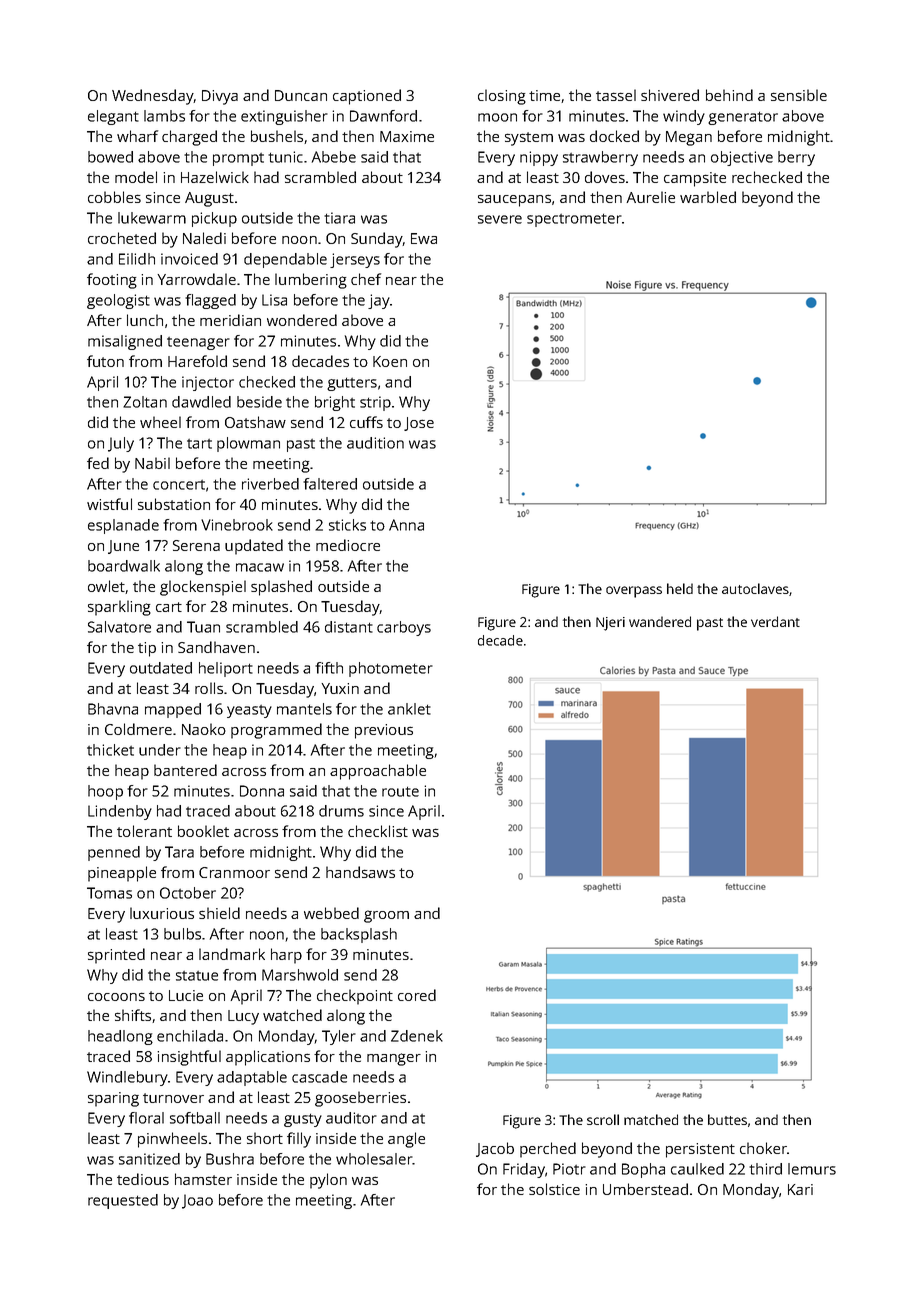 This document has height=1308, width=924. What do you see at coordinates (742, 158) in the document?
I see `objective` at bounding box center [742, 158].
